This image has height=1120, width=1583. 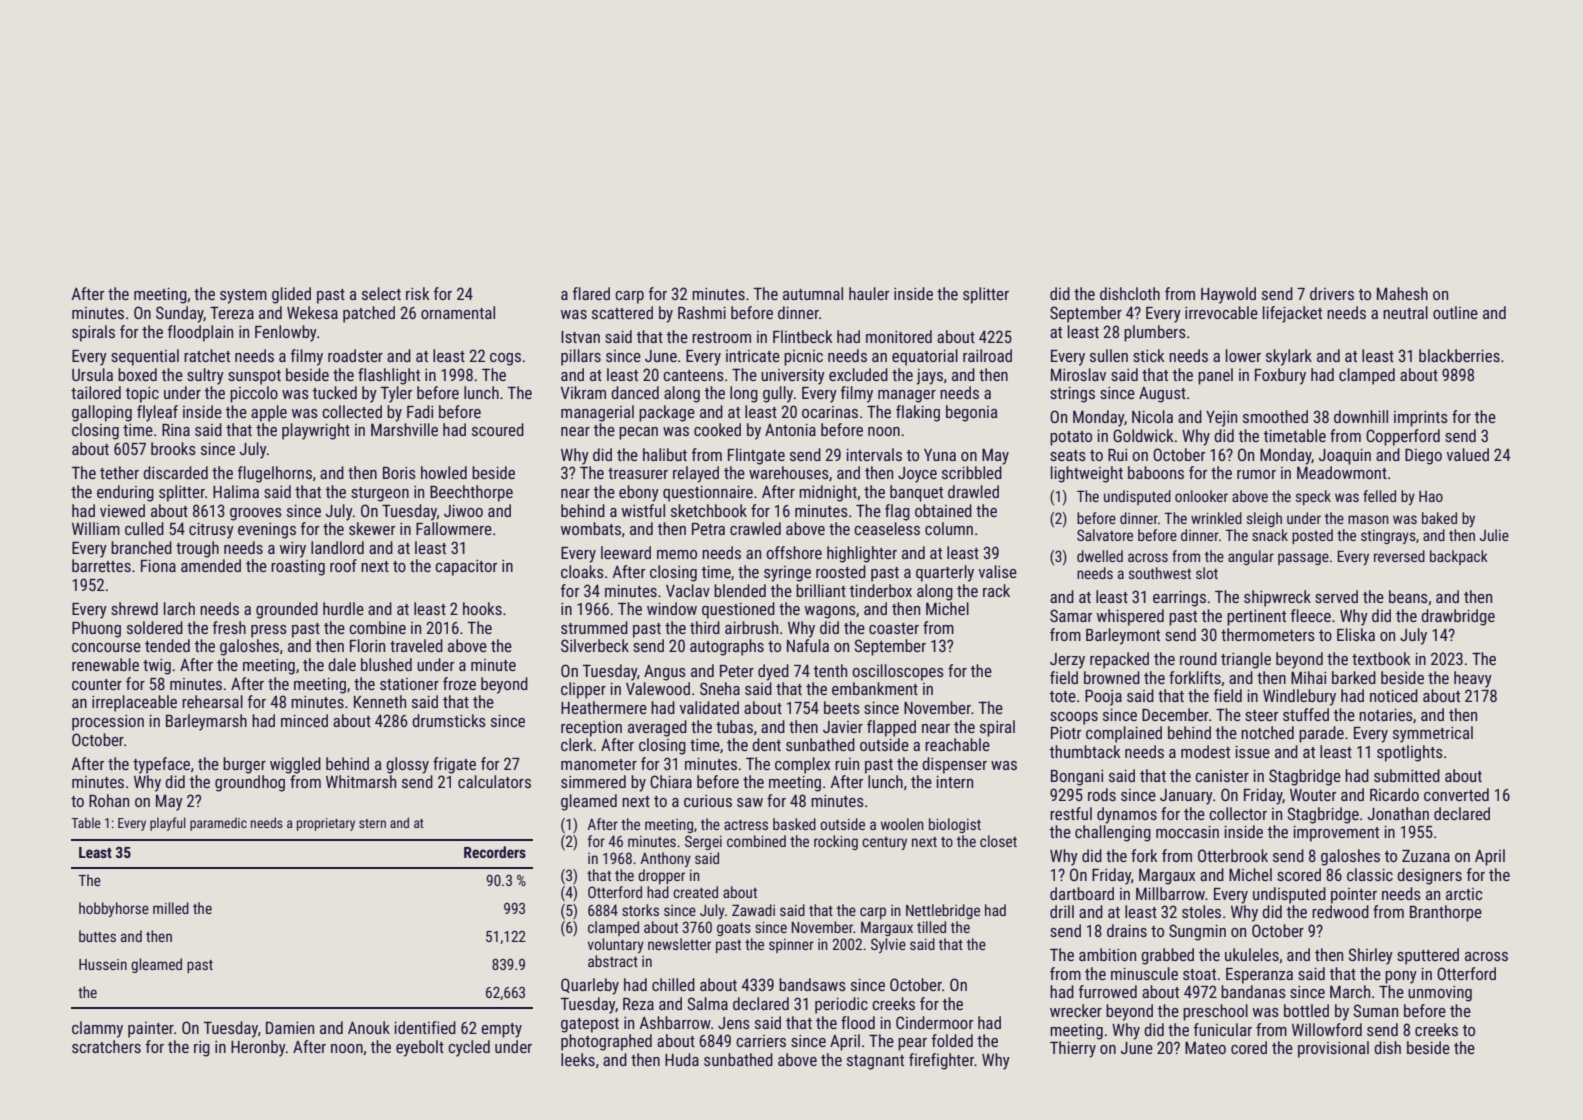 I want to click on beets, so click(x=842, y=707).
